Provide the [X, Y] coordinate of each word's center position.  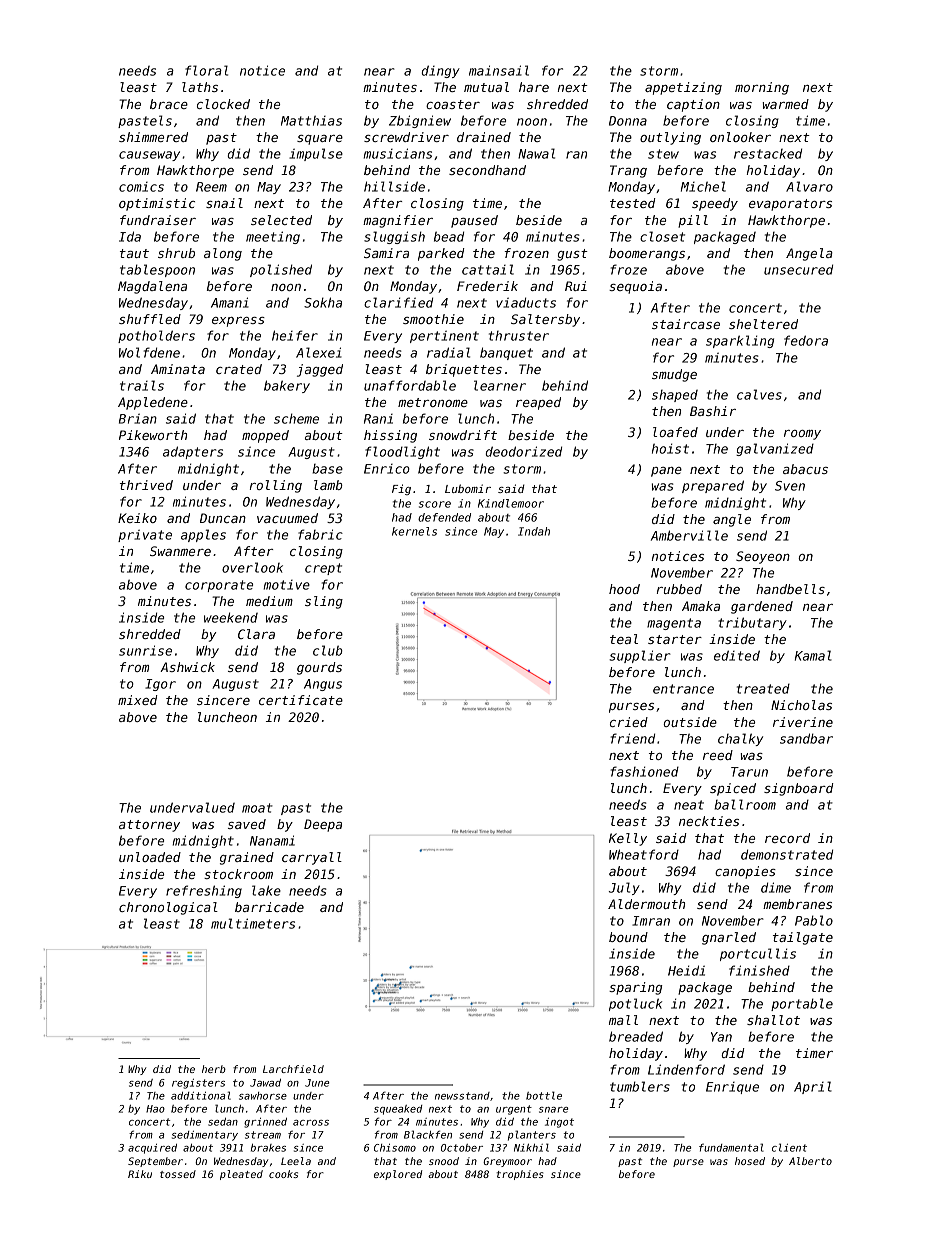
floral [206, 70]
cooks [283, 1174]
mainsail [499, 70]
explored [398, 1175]
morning [762, 88]
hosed [750, 1161]
